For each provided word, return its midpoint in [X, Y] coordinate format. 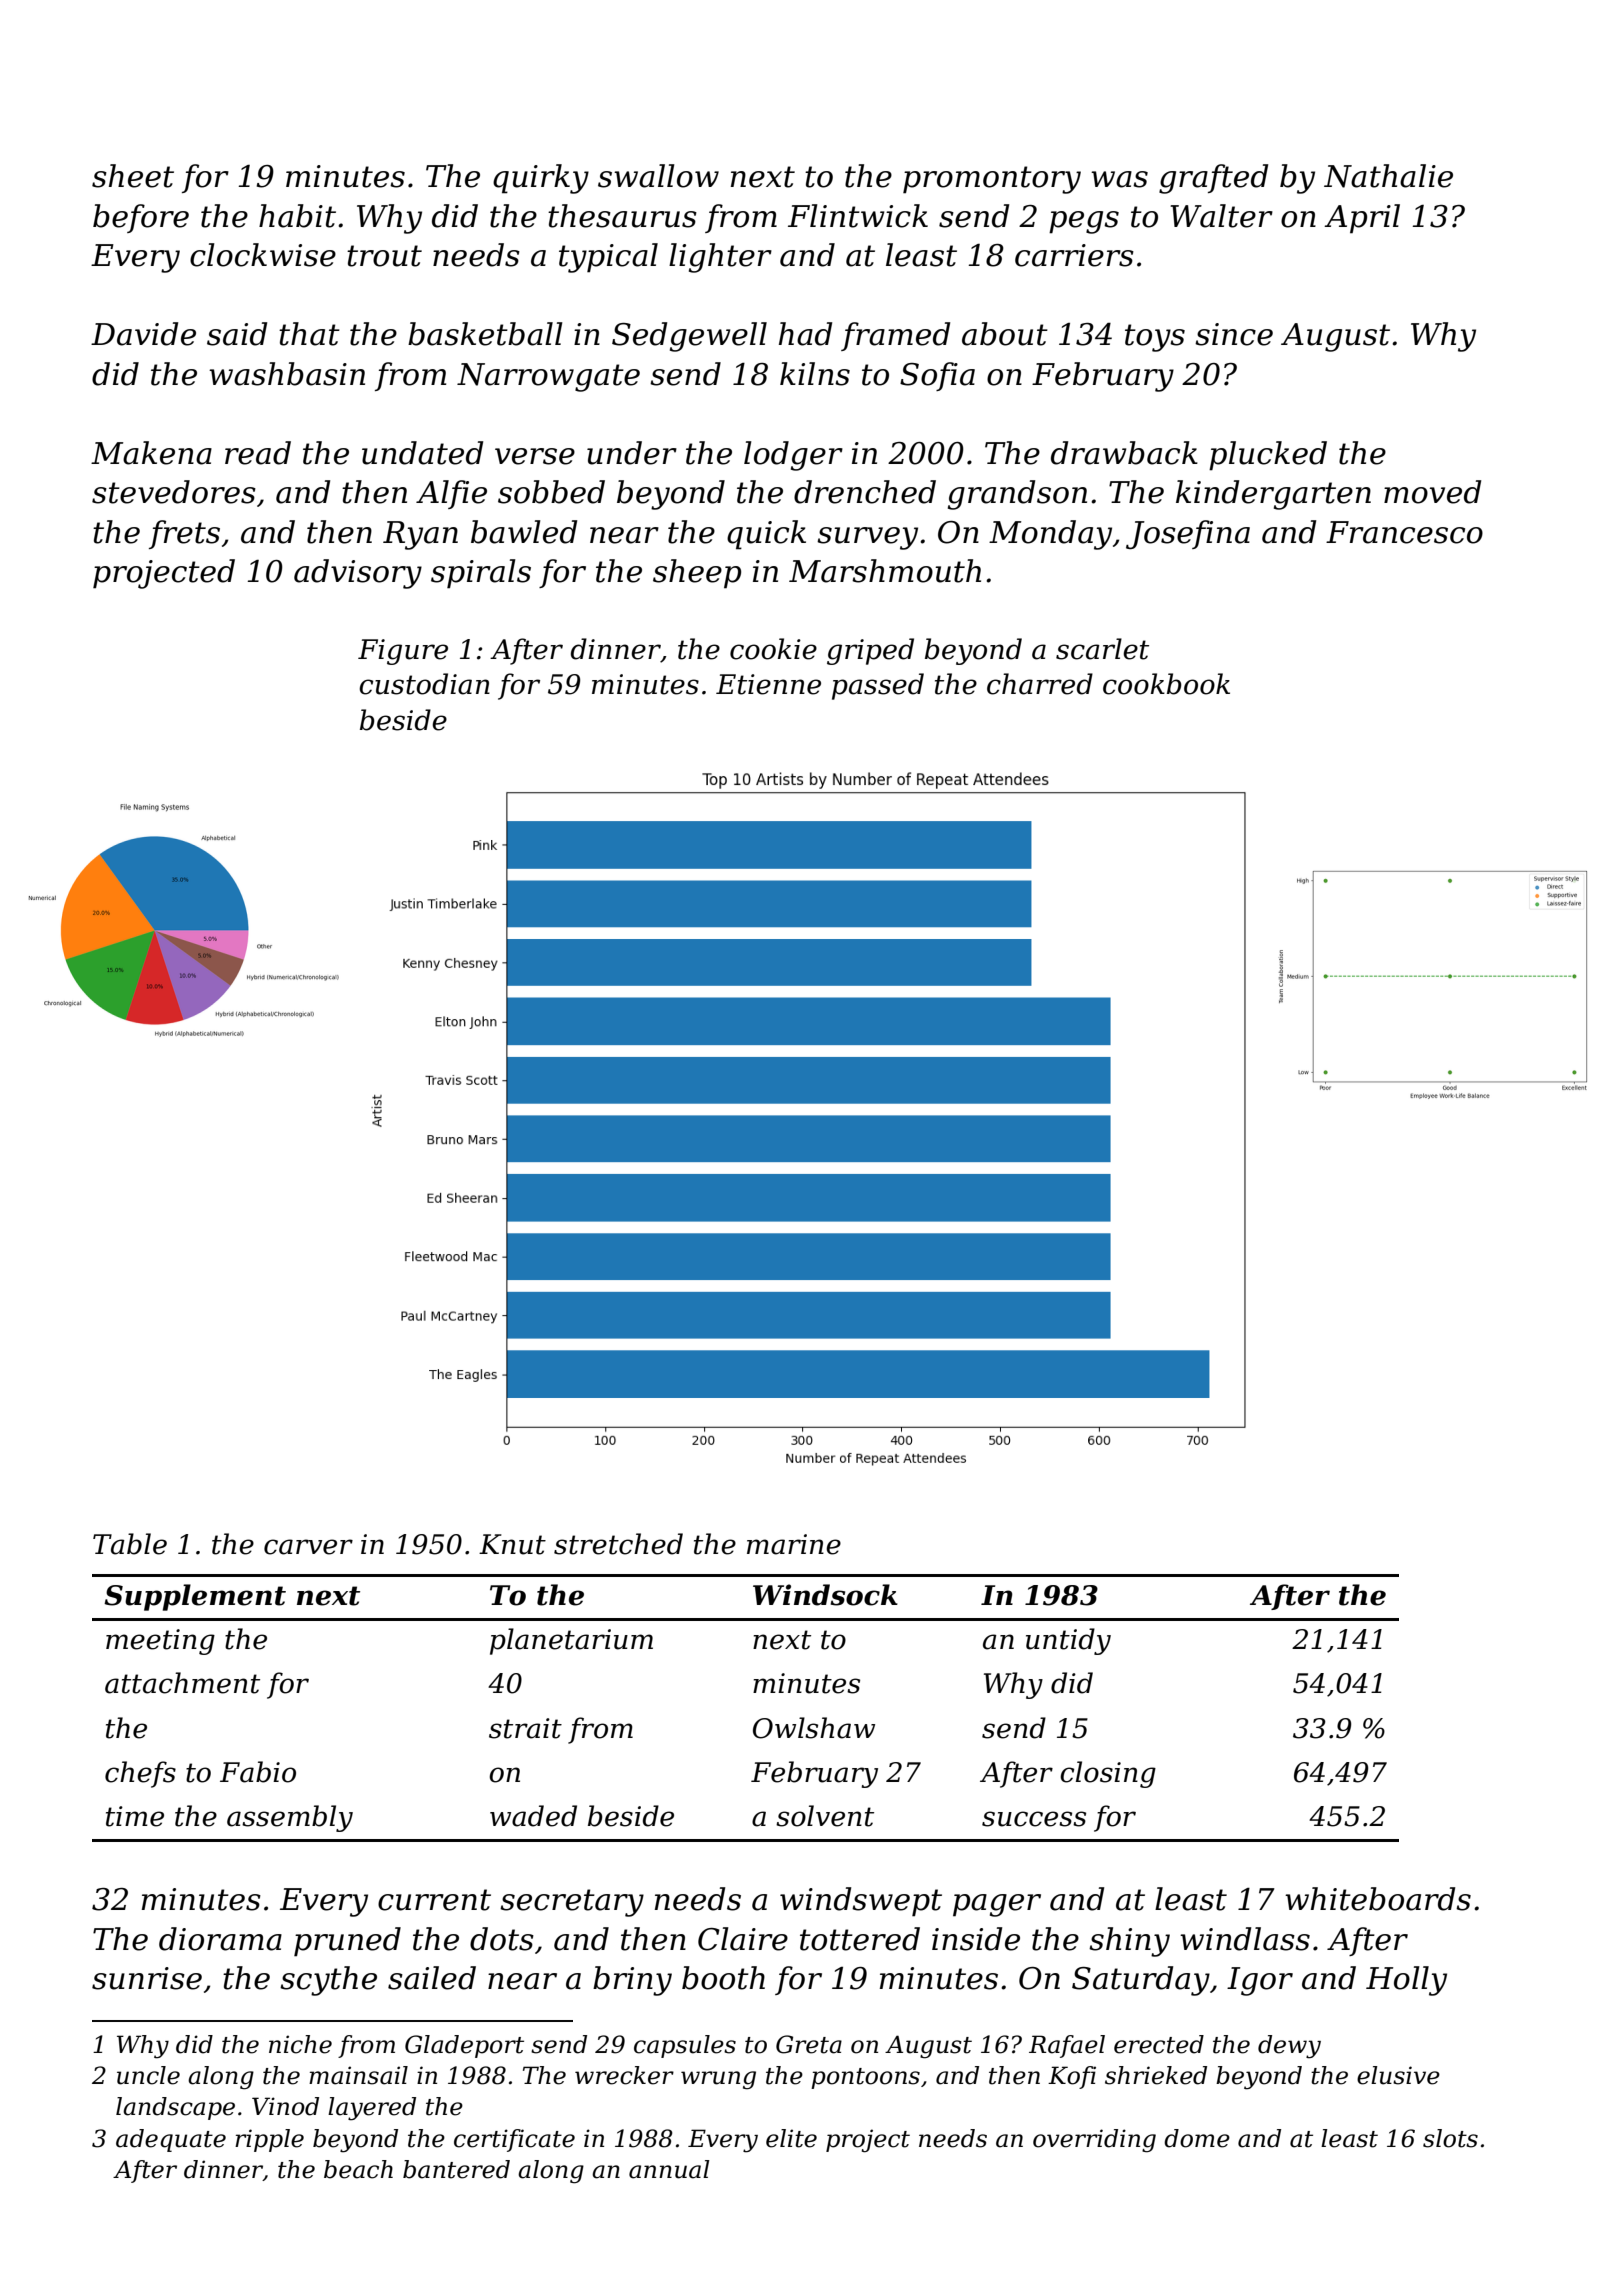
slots [1450, 2138]
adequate [171, 2140]
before [141, 218]
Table [130, 1544]
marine [794, 1544]
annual [669, 2169]
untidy [1068, 1641]
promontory [992, 180]
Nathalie [1388, 176]
